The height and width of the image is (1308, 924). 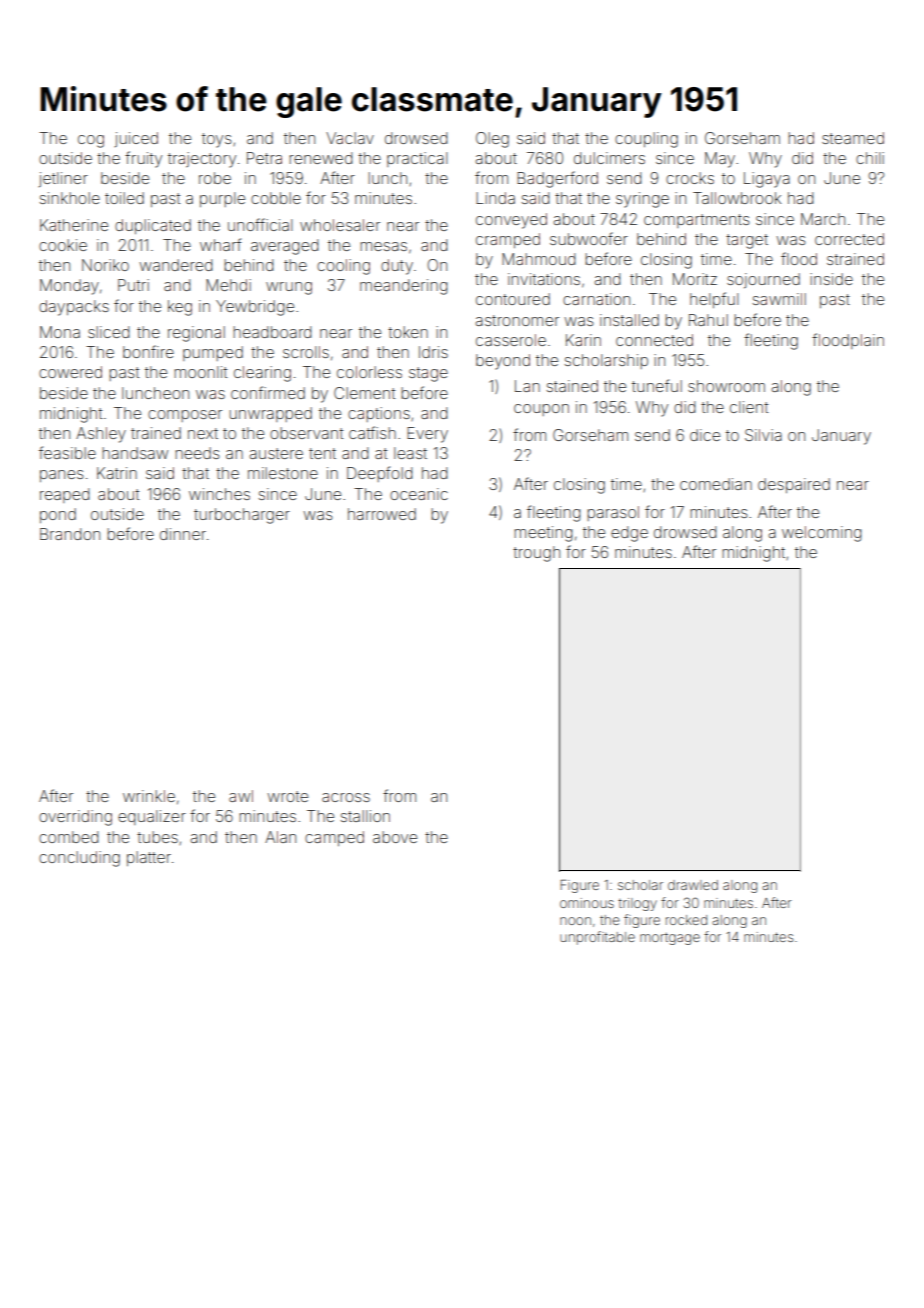 What do you see at coordinates (149, 796) in the image?
I see `wrinkle` at bounding box center [149, 796].
